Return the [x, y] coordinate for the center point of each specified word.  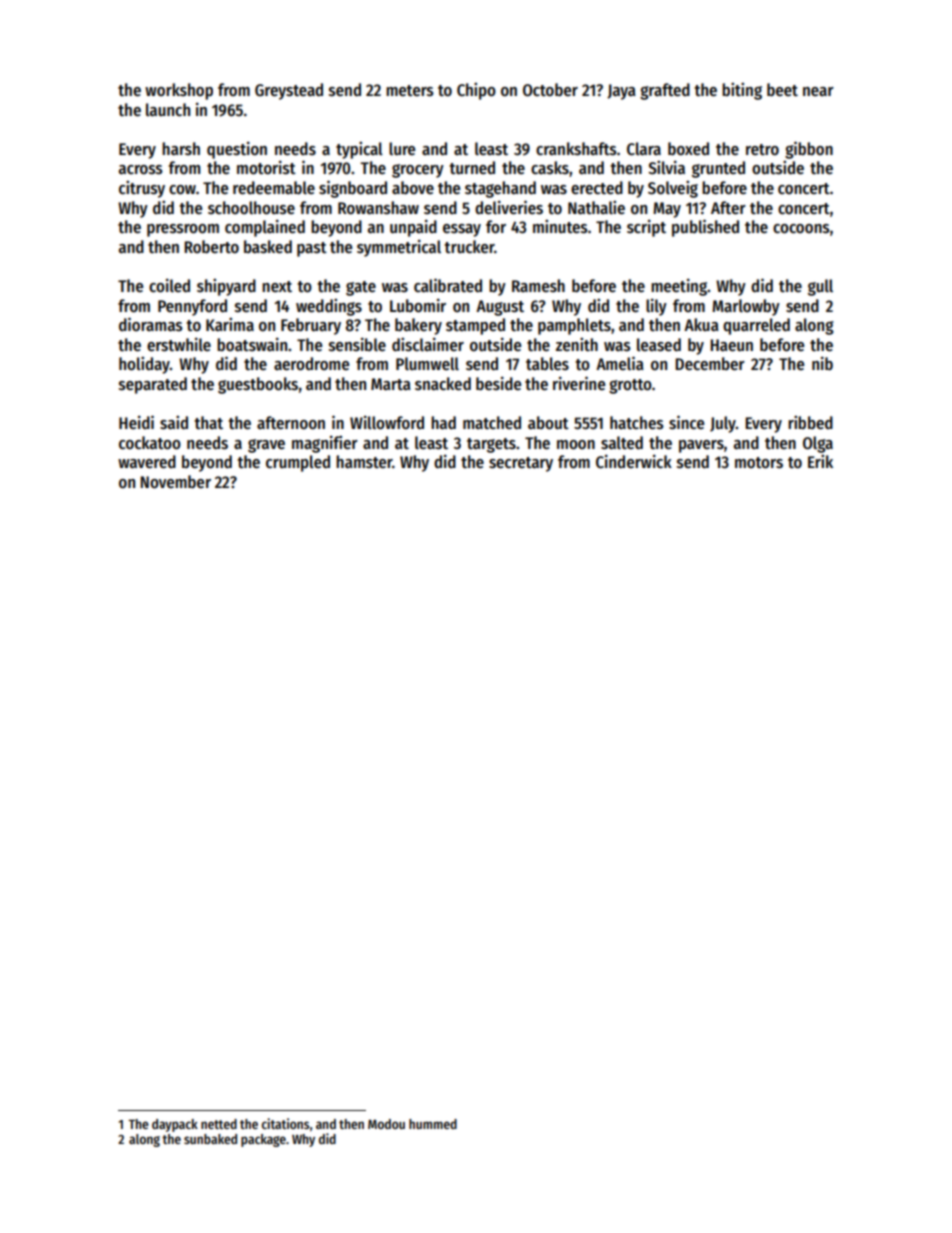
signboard [353, 189]
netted [219, 1124]
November [175, 482]
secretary [521, 464]
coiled [169, 285]
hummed [433, 1124]
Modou [386, 1124]
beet [782, 90]
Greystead [289, 91]
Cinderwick [634, 461]
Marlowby [746, 307]
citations [285, 1123]
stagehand [500, 189]
